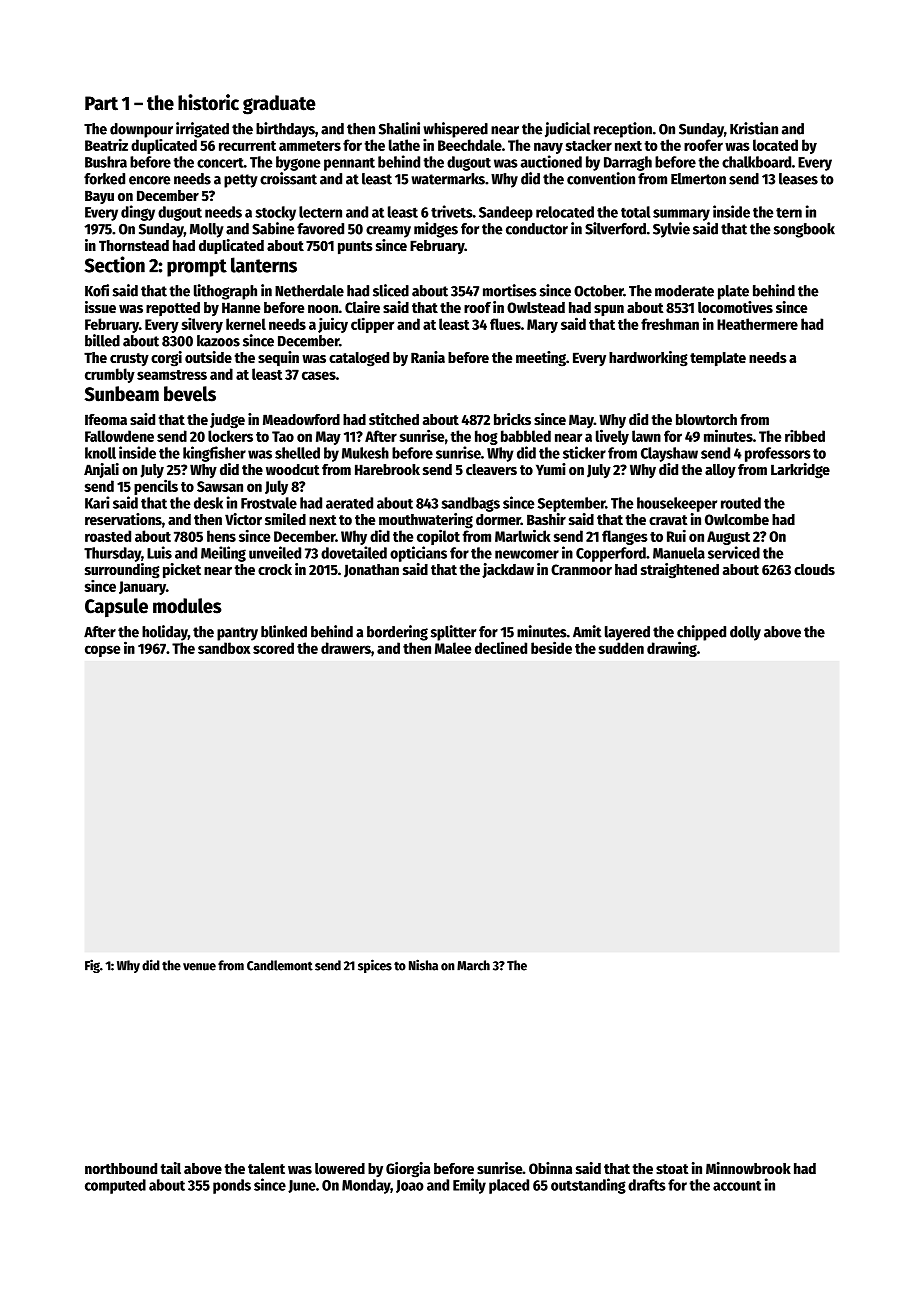 This screenshot has width=924, height=1308. Describe the element at coordinates (426, 521) in the screenshot. I see `mouthwatering` at that location.
